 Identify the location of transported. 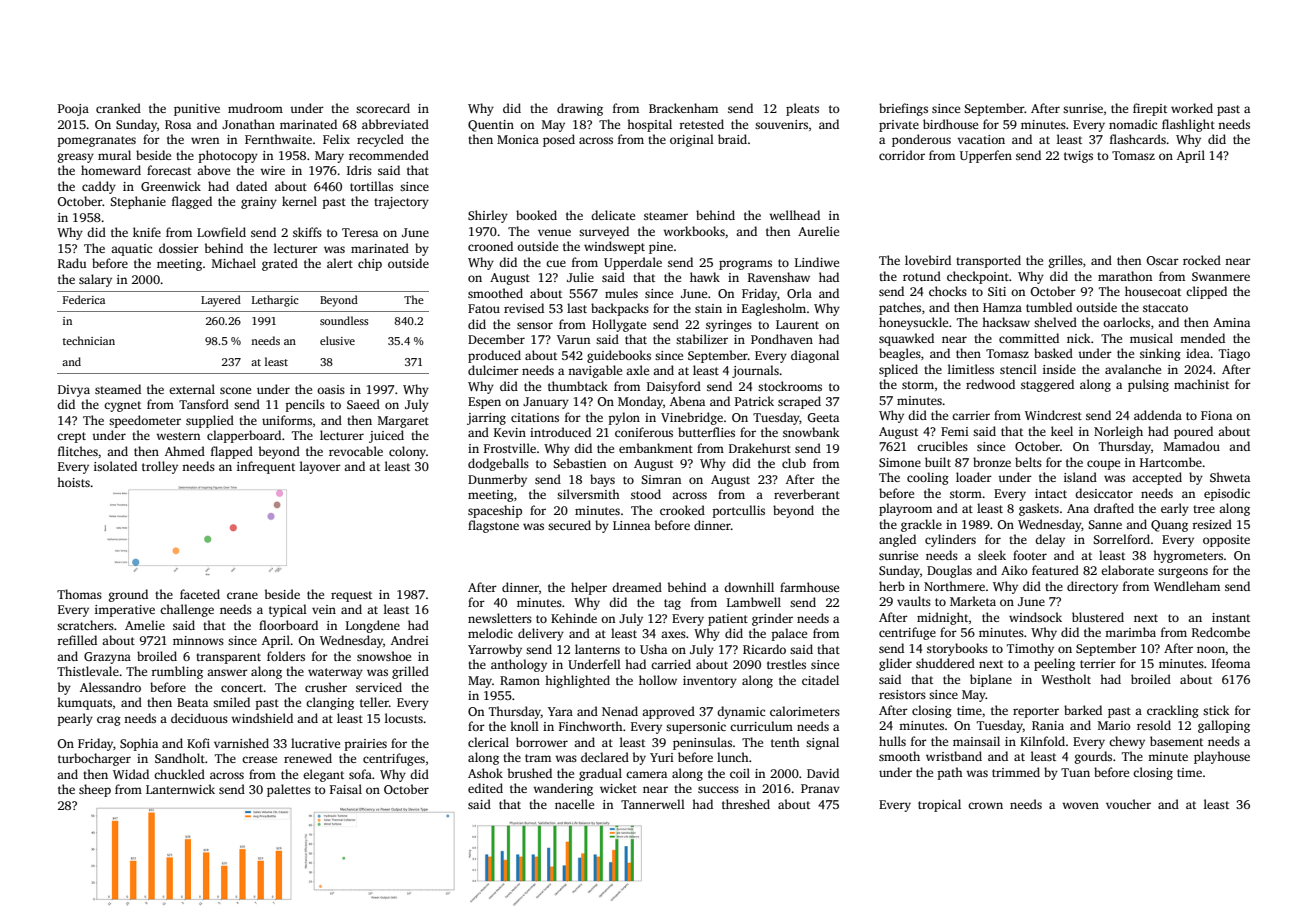
(988, 261).
